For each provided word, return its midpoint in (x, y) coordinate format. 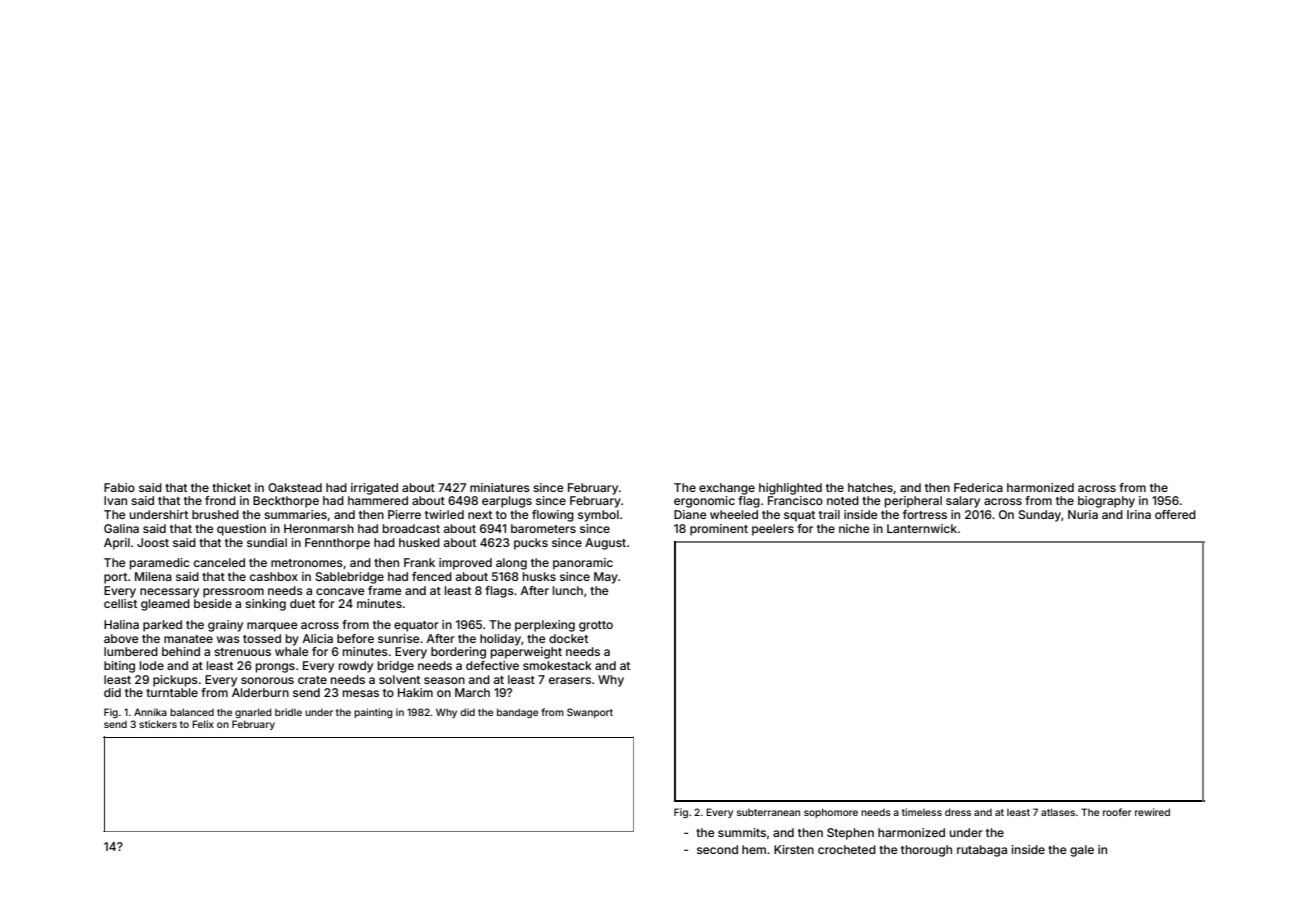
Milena (153, 576)
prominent (719, 530)
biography (1106, 502)
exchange (727, 489)
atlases (1058, 812)
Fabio (119, 487)
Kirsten (794, 849)
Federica (978, 487)
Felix (203, 724)
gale (1082, 851)
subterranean (768, 812)
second (717, 849)
